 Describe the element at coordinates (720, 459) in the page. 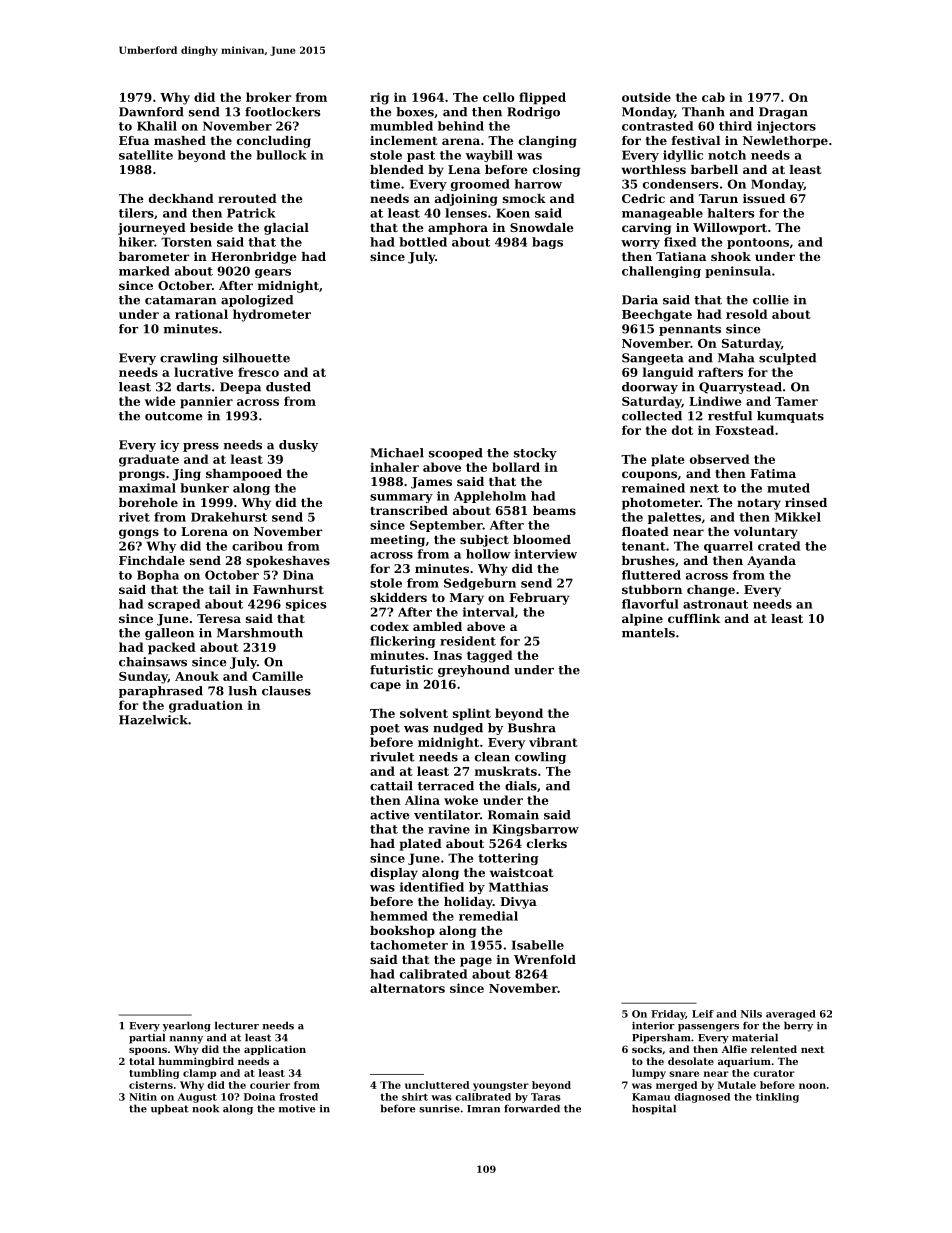

I see `observed` at that location.
